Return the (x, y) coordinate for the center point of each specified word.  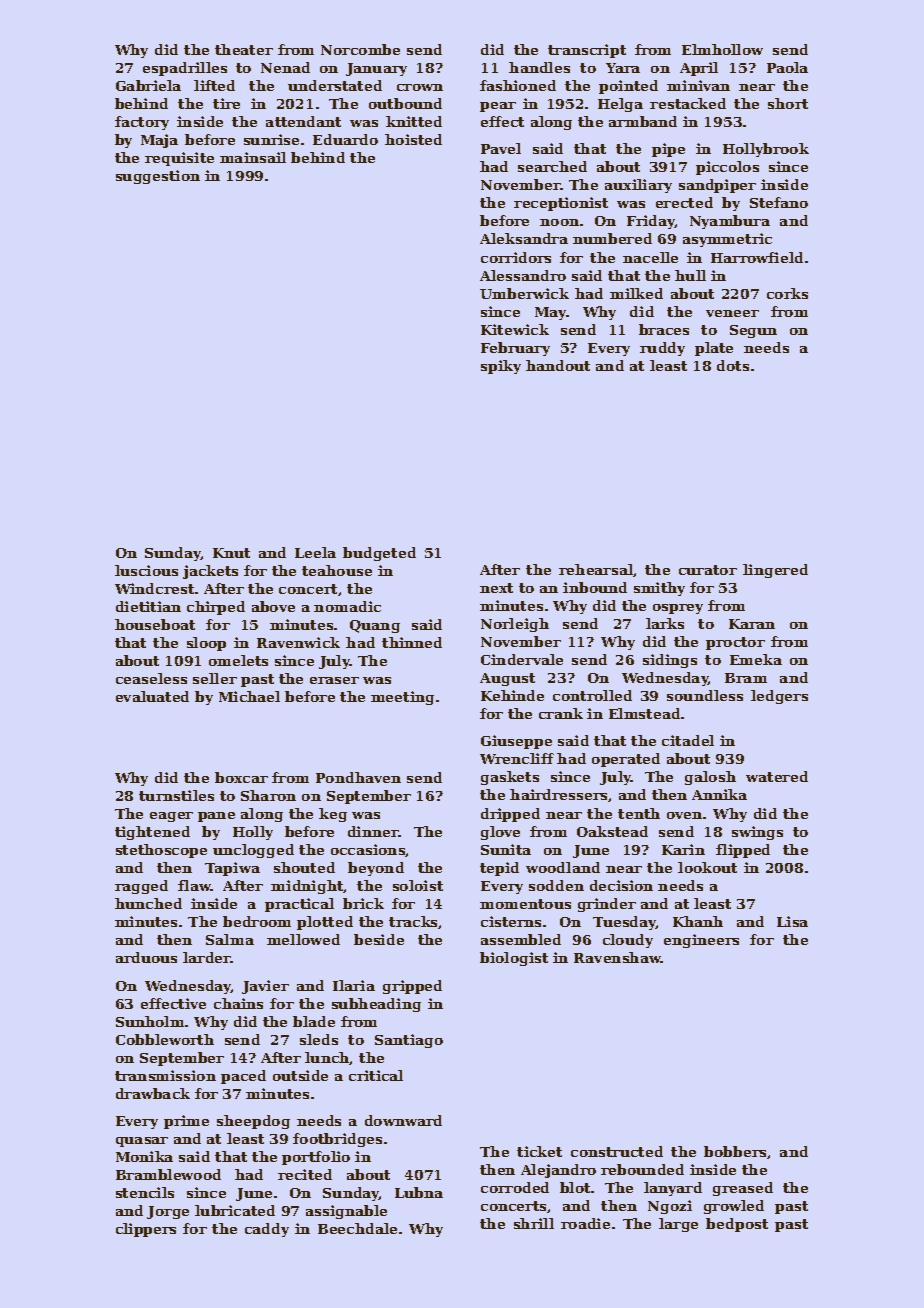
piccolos (727, 168)
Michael (249, 696)
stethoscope (161, 851)
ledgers (779, 697)
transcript (587, 51)
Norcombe (360, 49)
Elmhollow (722, 49)
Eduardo (345, 139)
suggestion (158, 177)
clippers (146, 1230)
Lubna (419, 1192)
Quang (375, 626)
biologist (514, 959)
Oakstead (612, 831)
